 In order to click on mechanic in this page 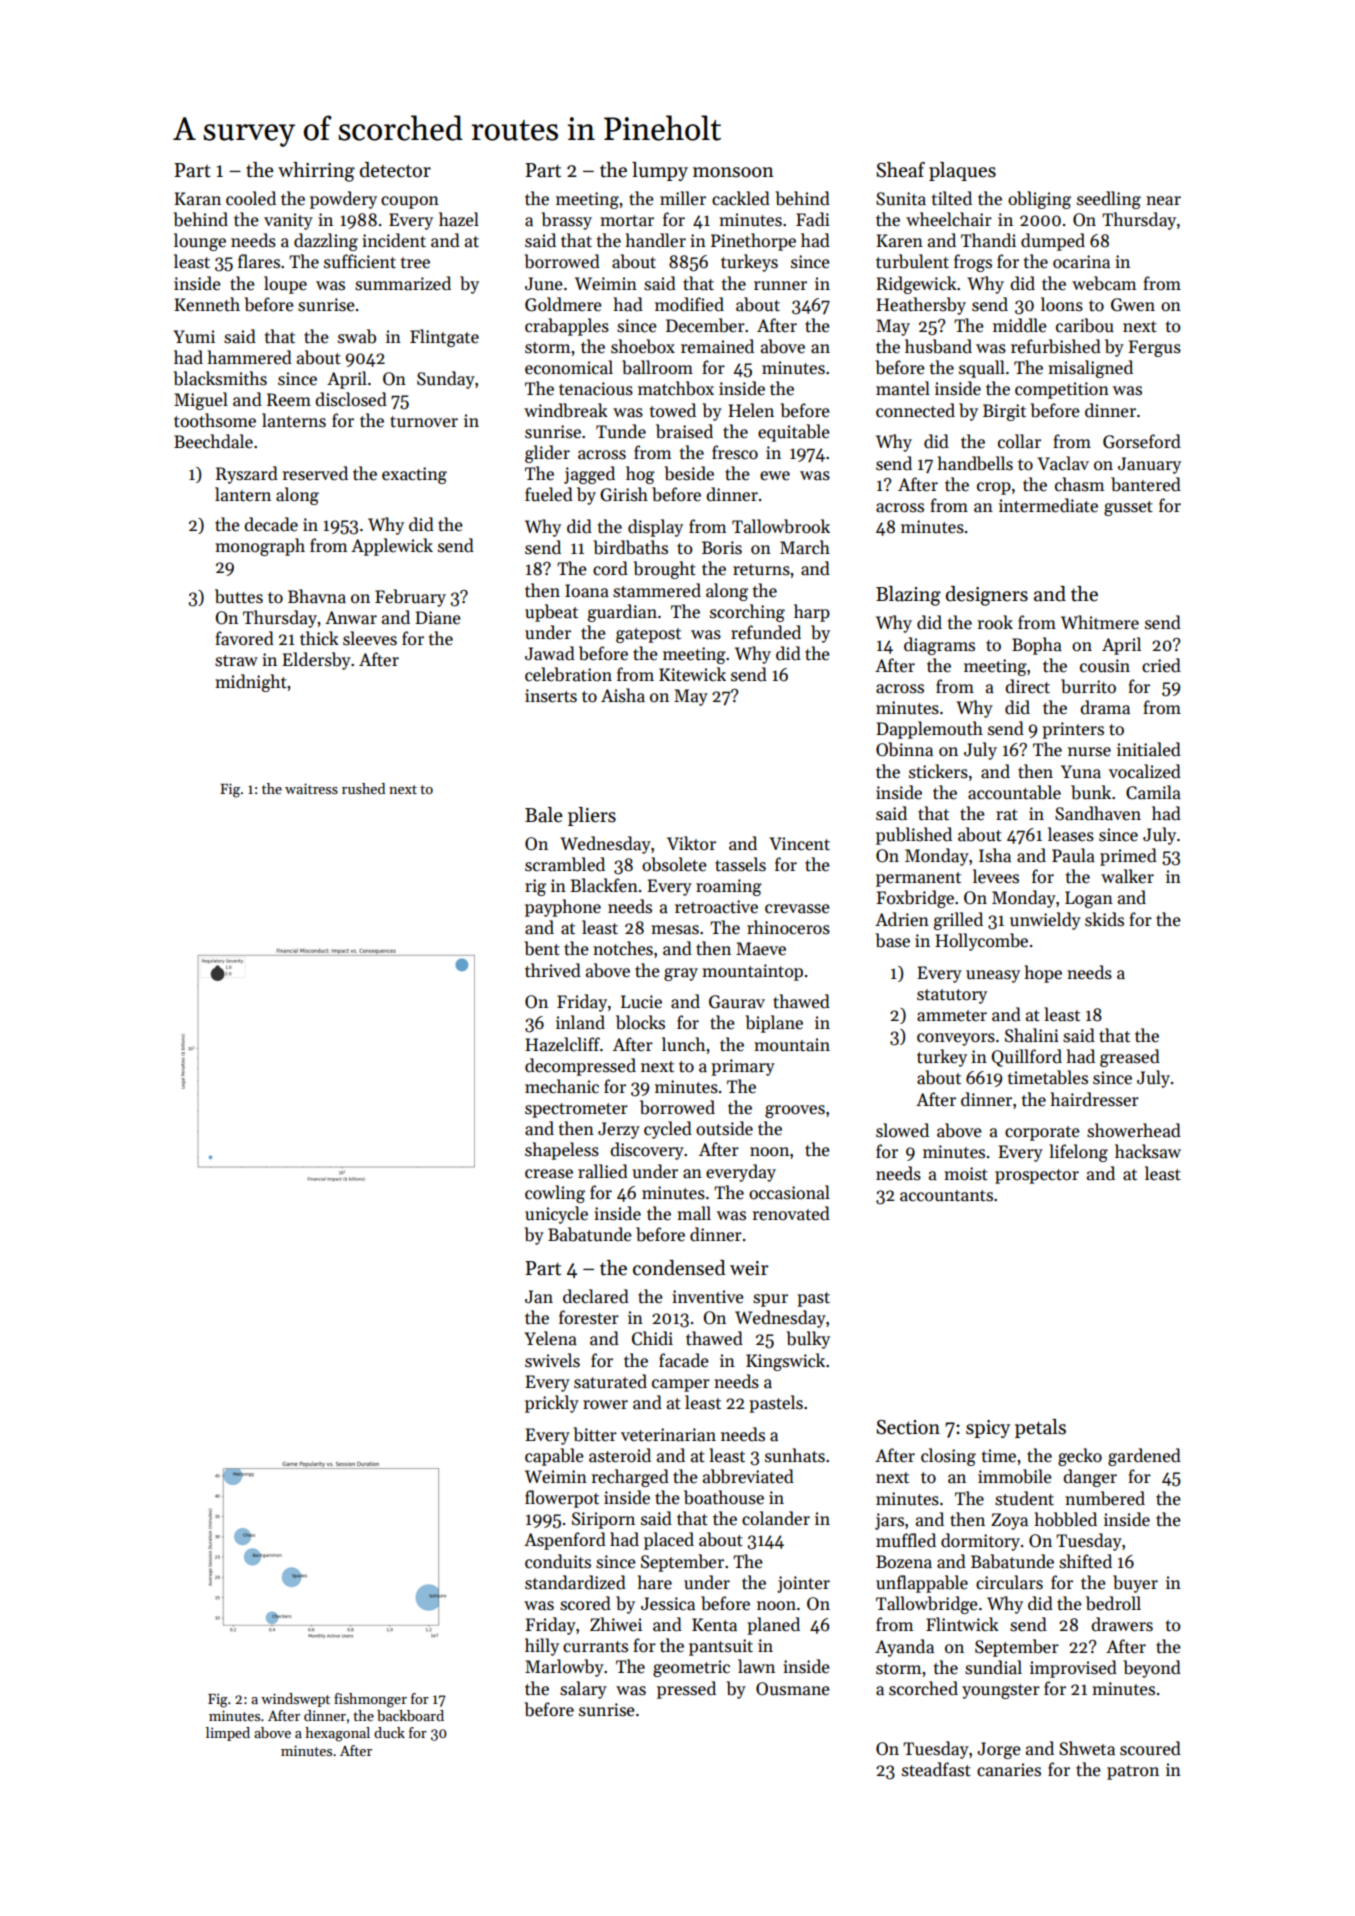, I will do `click(562, 1086)`.
